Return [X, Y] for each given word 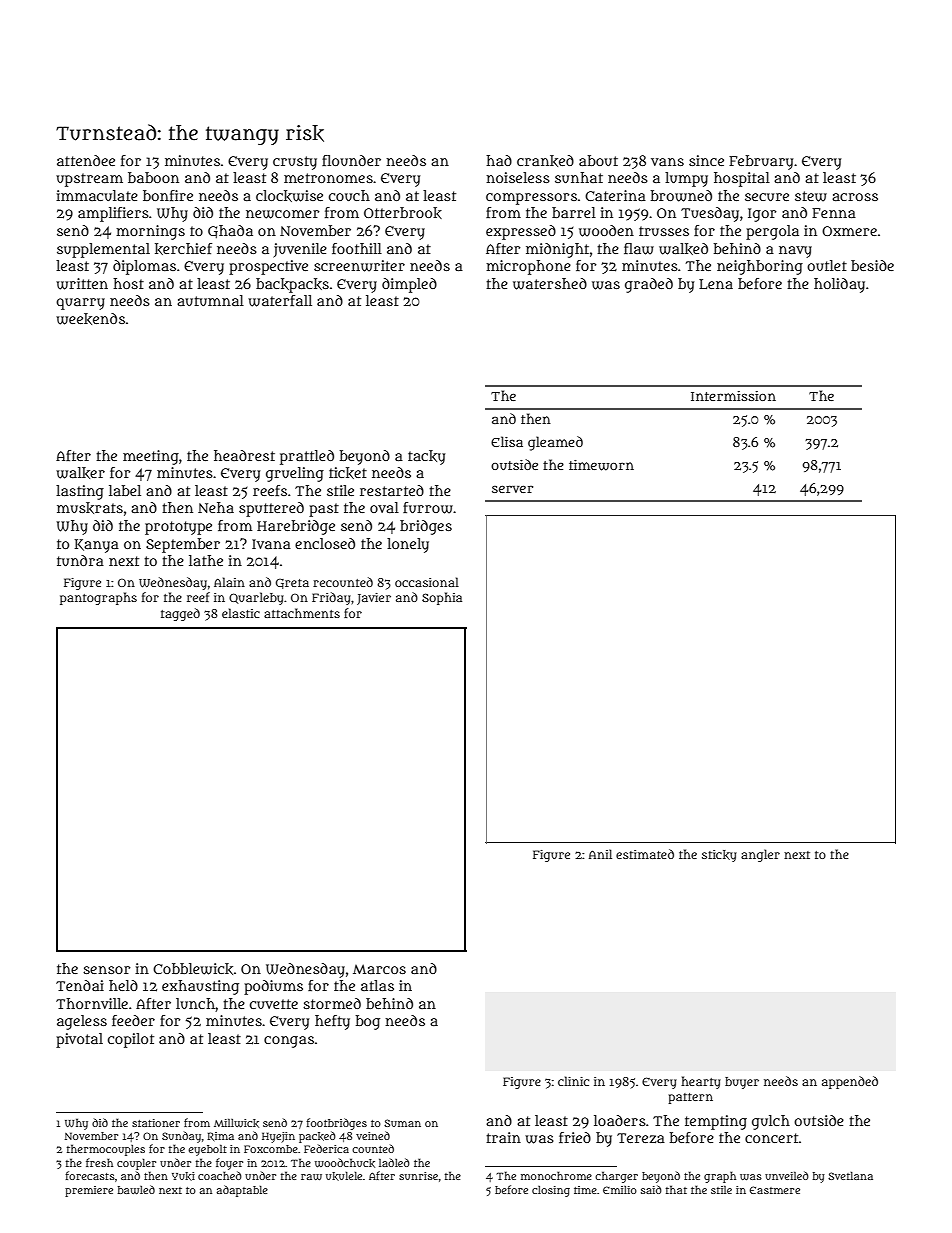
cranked [545, 161]
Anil [600, 854]
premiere [89, 1191]
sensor [107, 970]
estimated [645, 854]
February [761, 162]
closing [551, 1191]
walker [80, 473]
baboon [153, 177]
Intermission [733, 396]
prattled [307, 457]
